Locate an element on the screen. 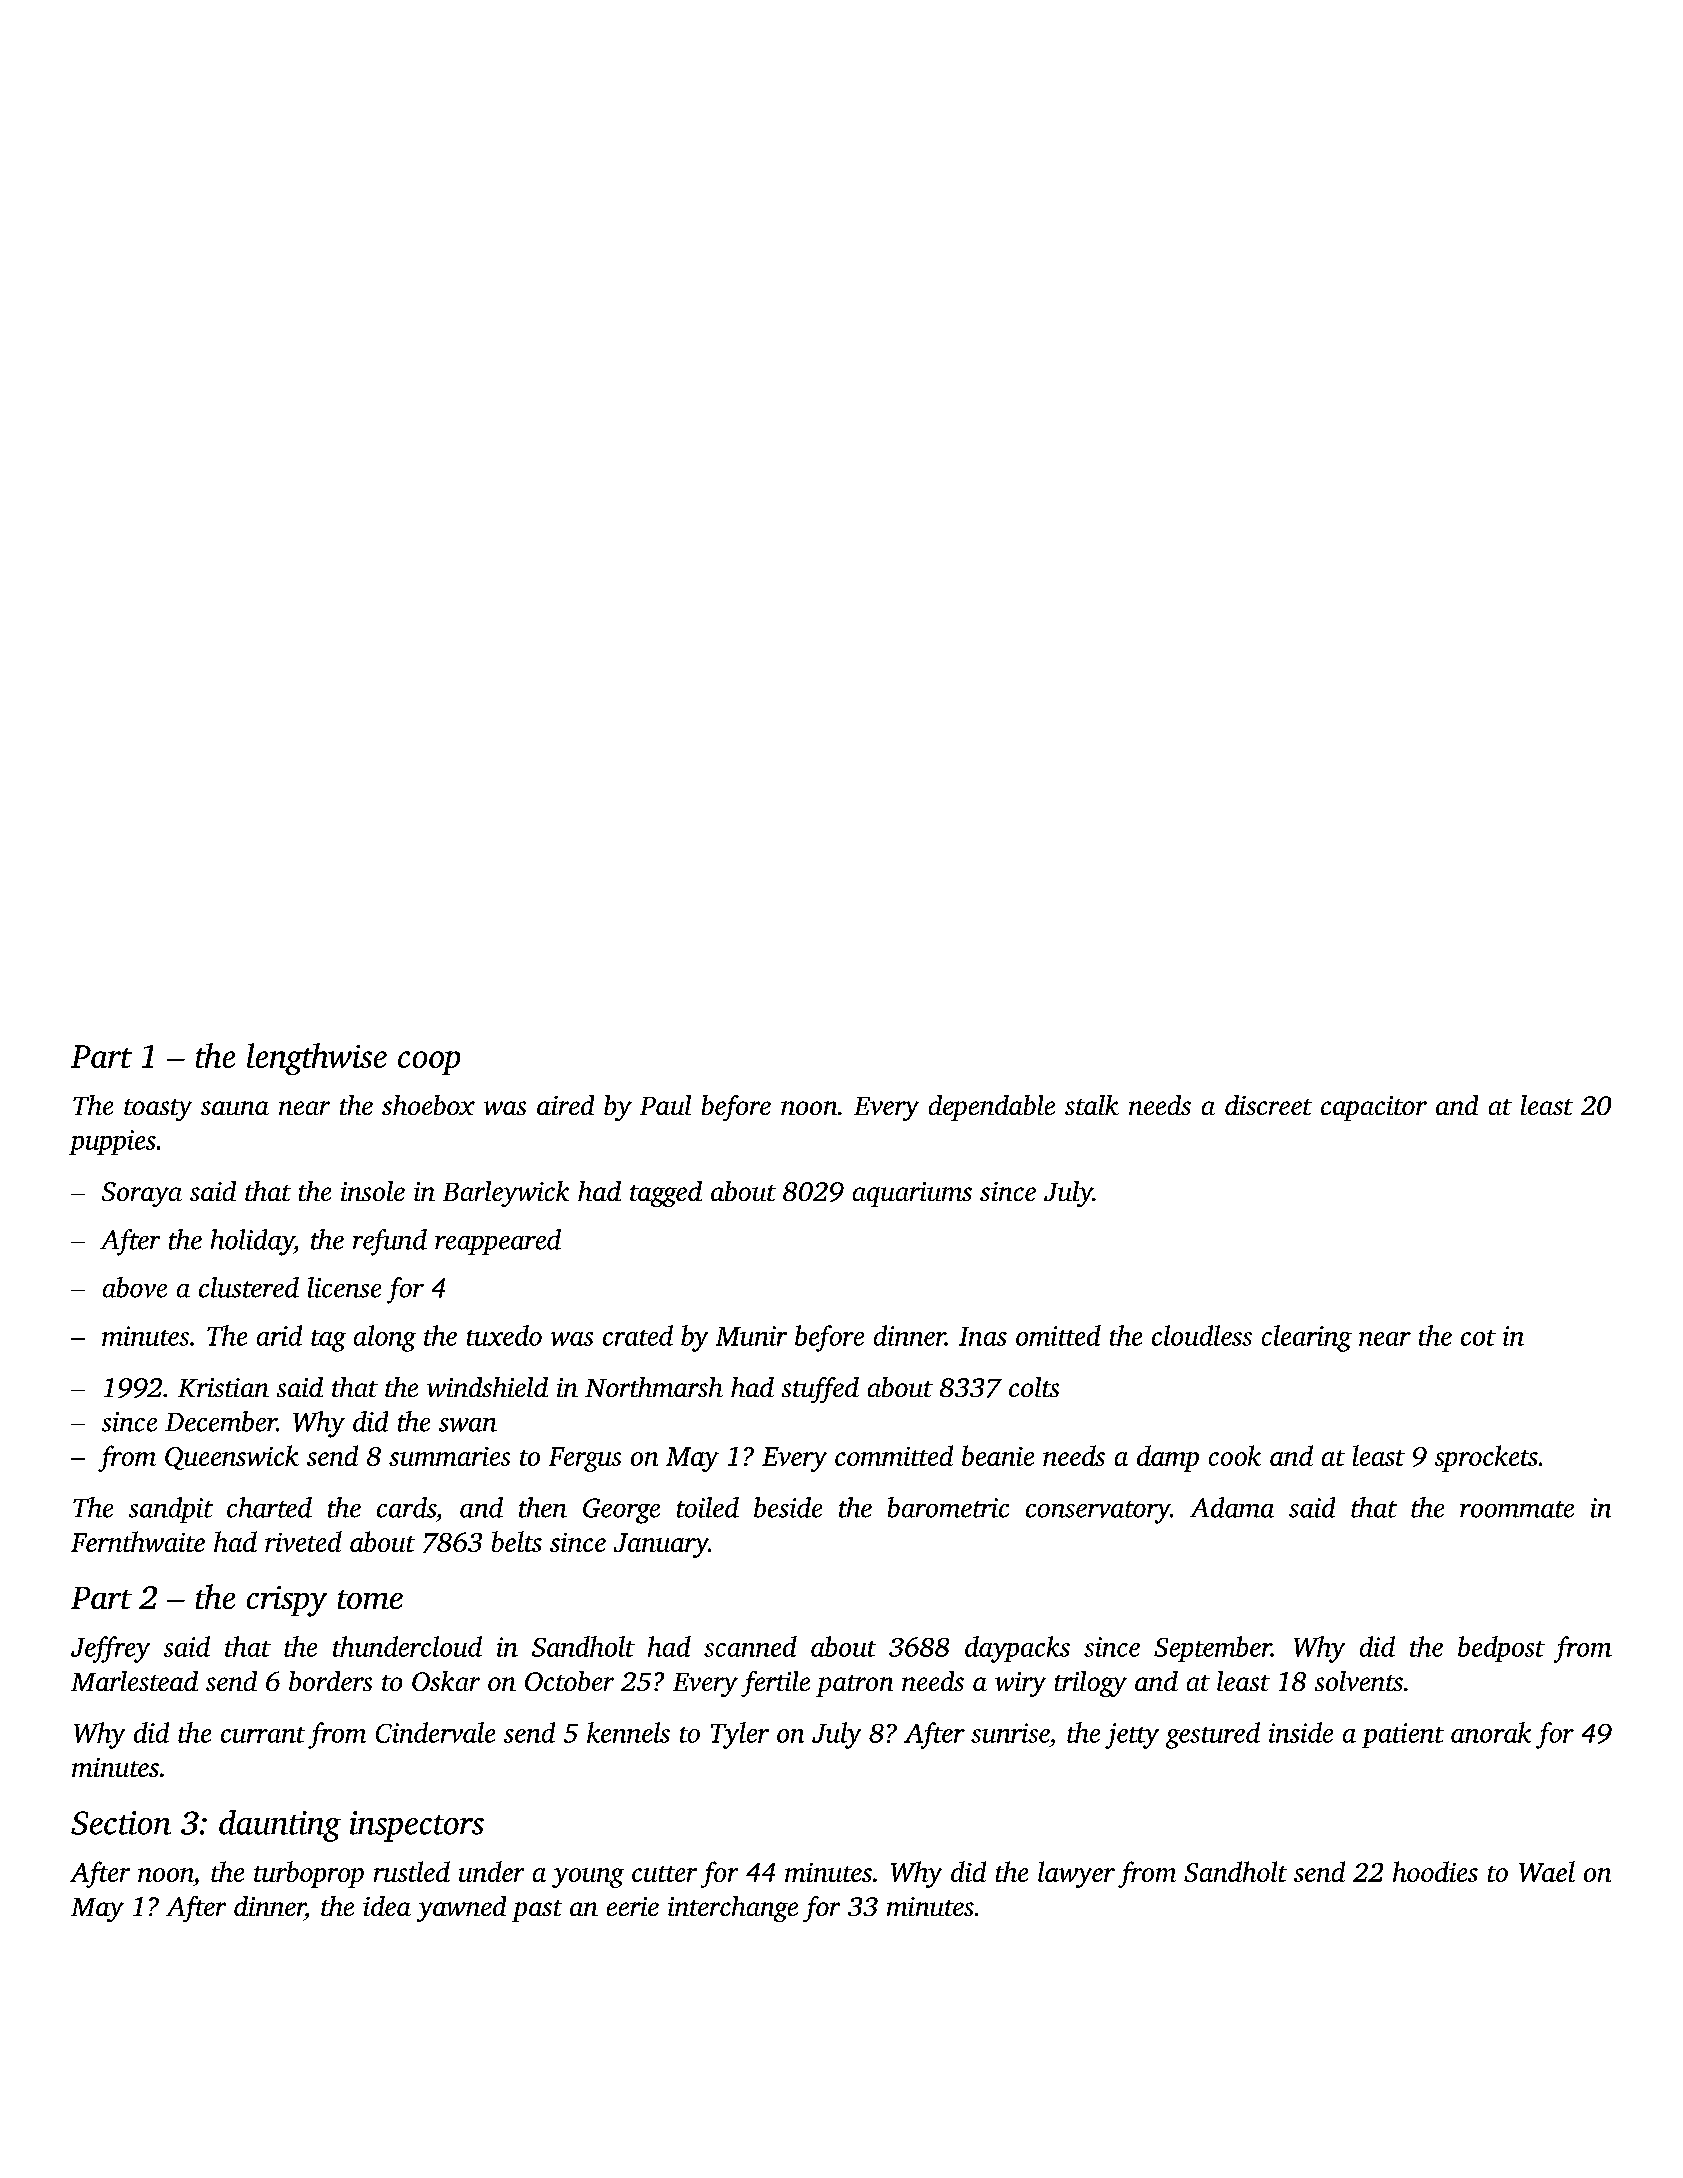 Image resolution: width=1683 pixels, height=2178 pixels. capacitor is located at coordinates (1374, 1108).
